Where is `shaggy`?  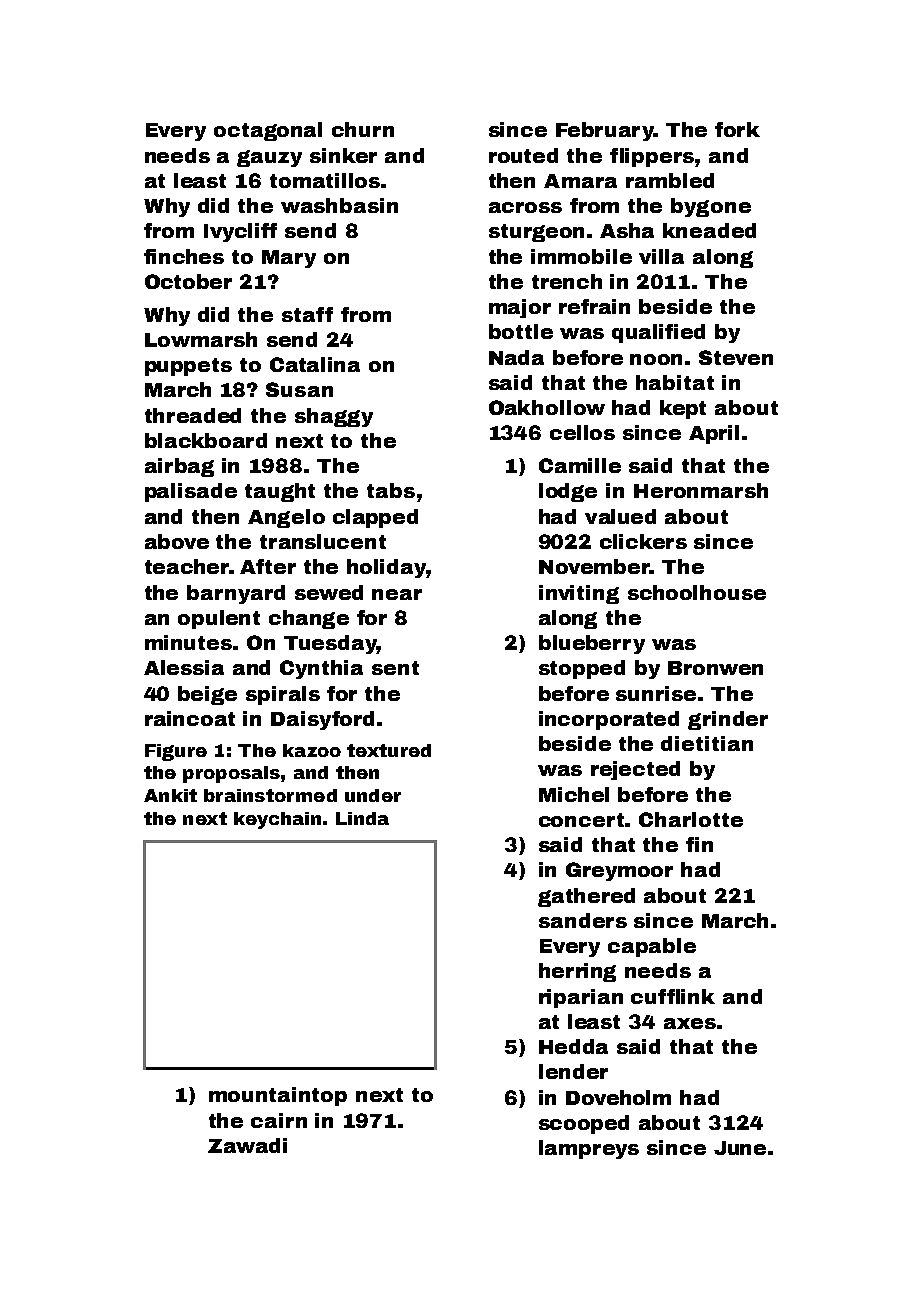
shaggy is located at coordinates (334, 417).
